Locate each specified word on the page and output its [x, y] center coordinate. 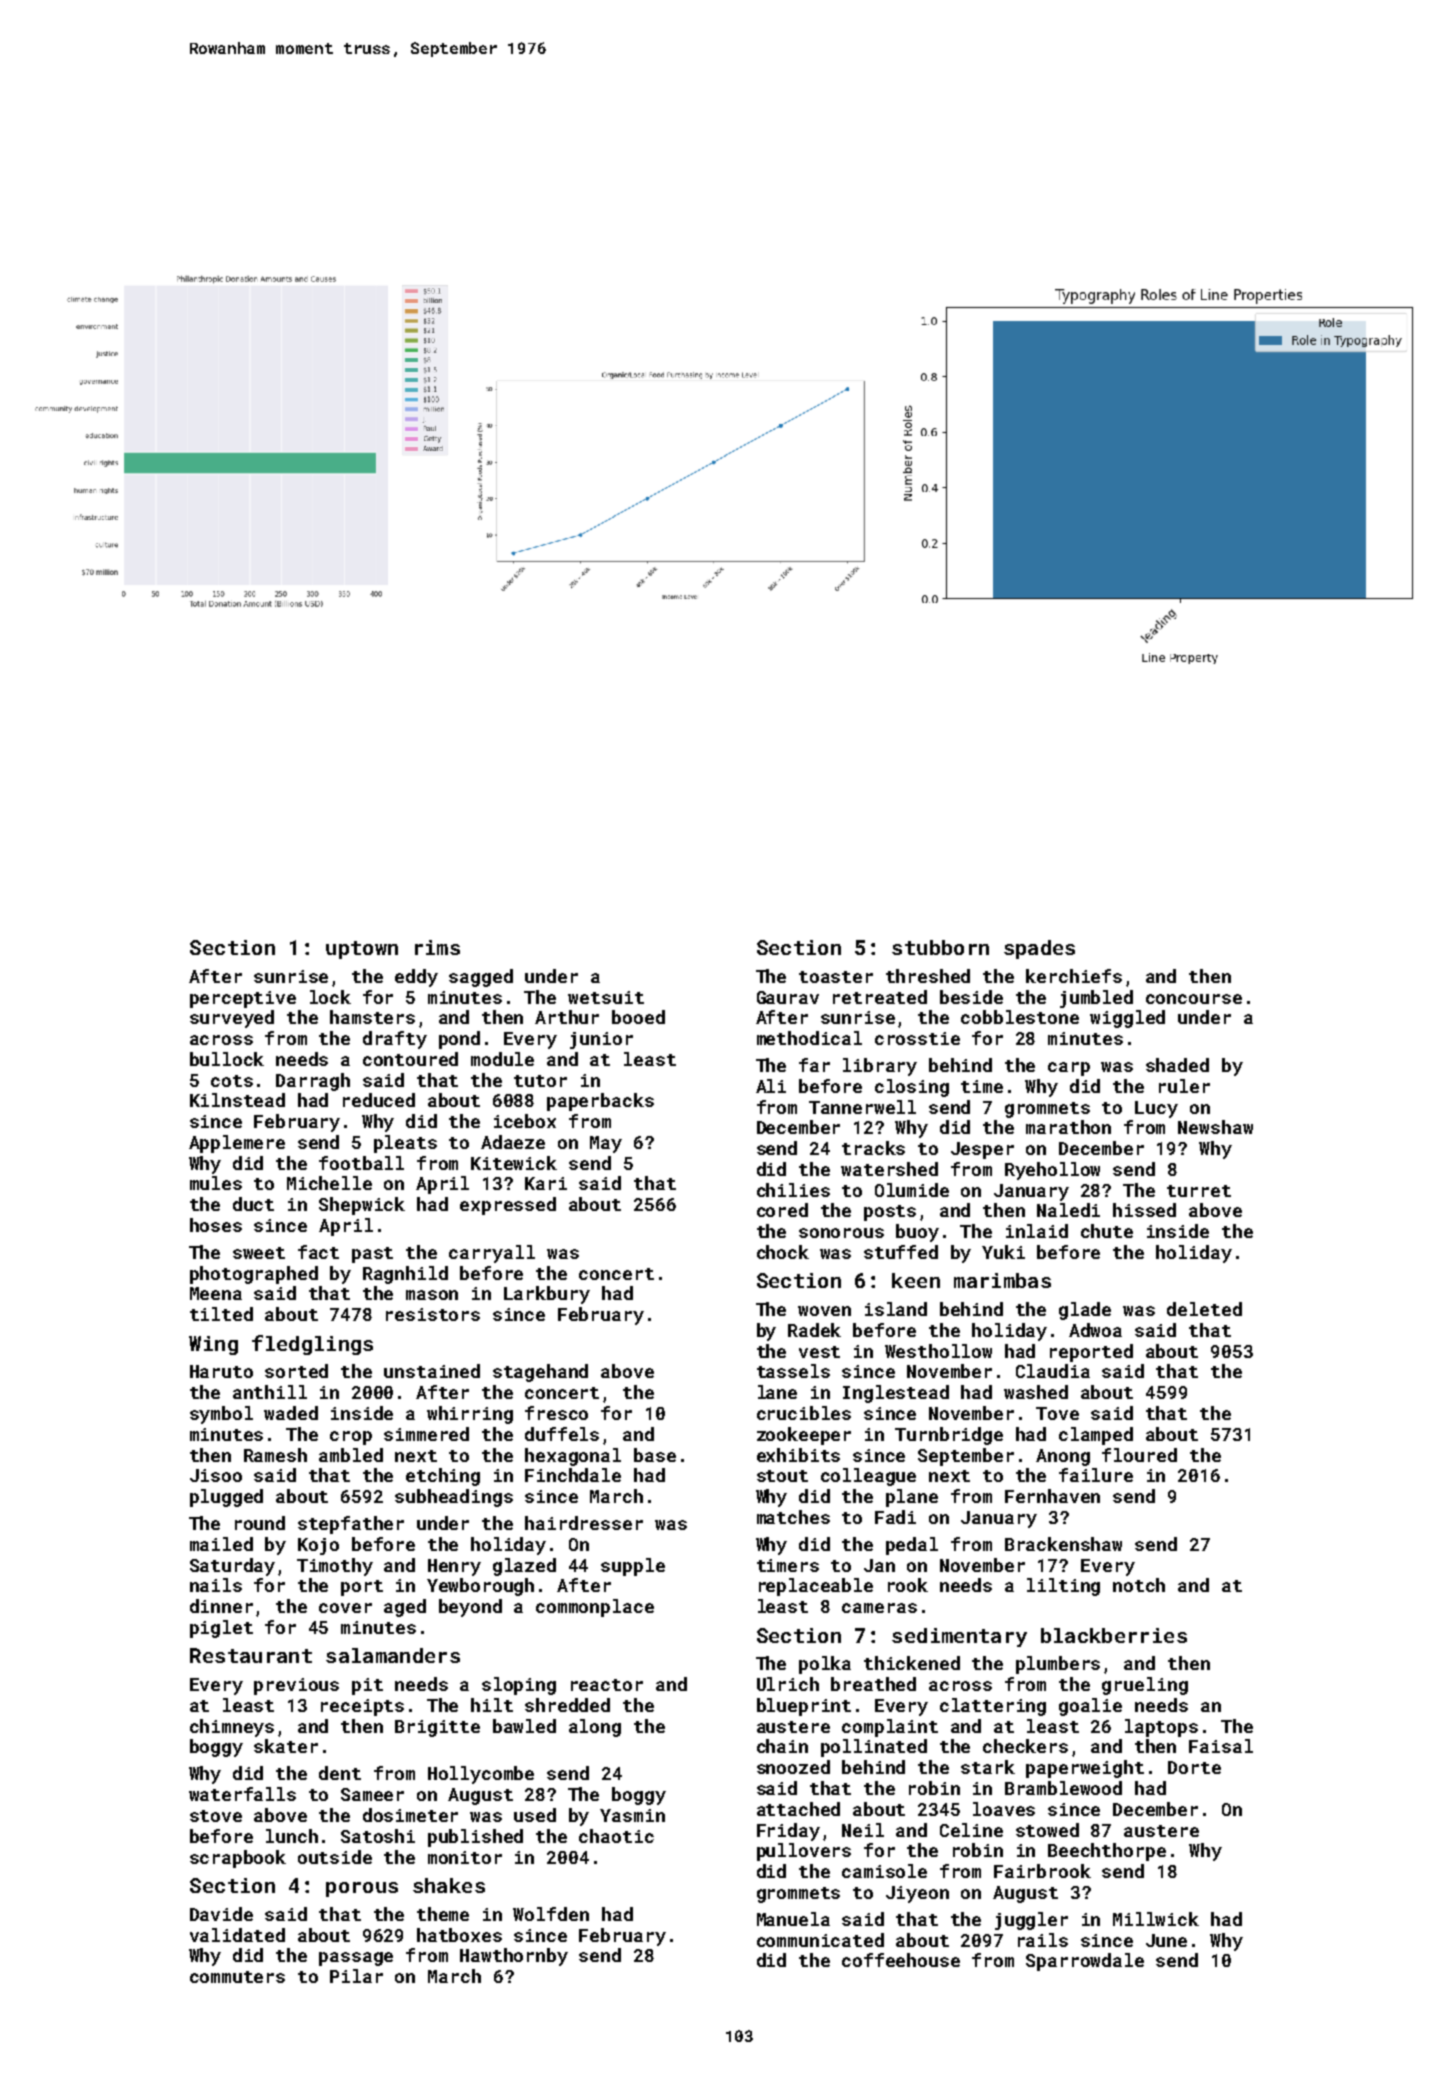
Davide [221, 1914]
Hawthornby [514, 1957]
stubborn [940, 947]
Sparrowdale [1085, 1962]
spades [1039, 949]
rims [437, 947]
